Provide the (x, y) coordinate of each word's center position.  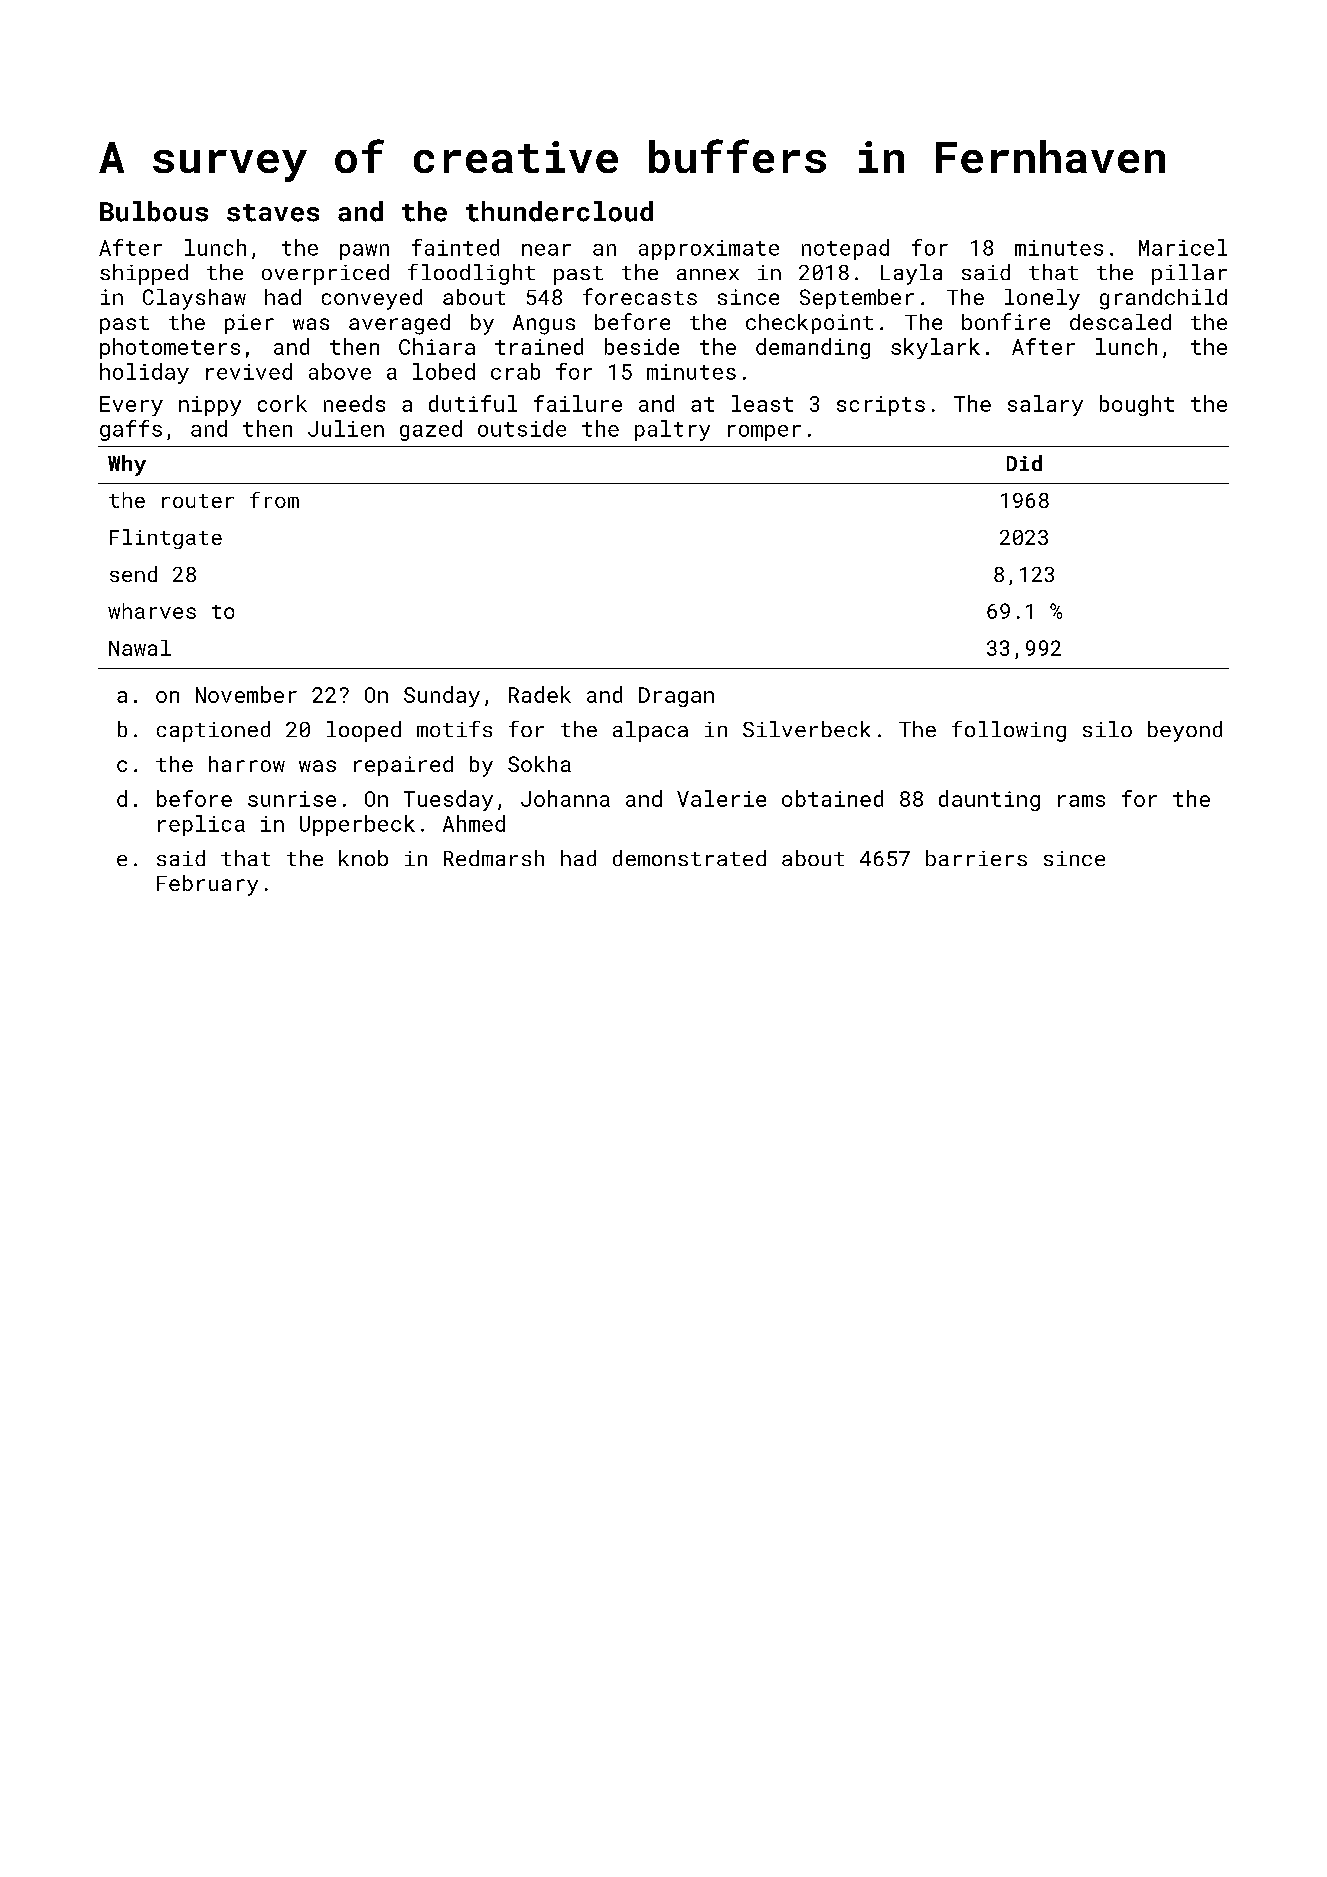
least (762, 403)
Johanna (565, 798)
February (207, 885)
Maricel (1183, 247)
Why (127, 465)
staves (273, 213)
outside (522, 428)
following (1009, 731)
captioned (213, 731)
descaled (1120, 322)
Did (1024, 463)
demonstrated (689, 858)
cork (282, 403)
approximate (709, 250)
